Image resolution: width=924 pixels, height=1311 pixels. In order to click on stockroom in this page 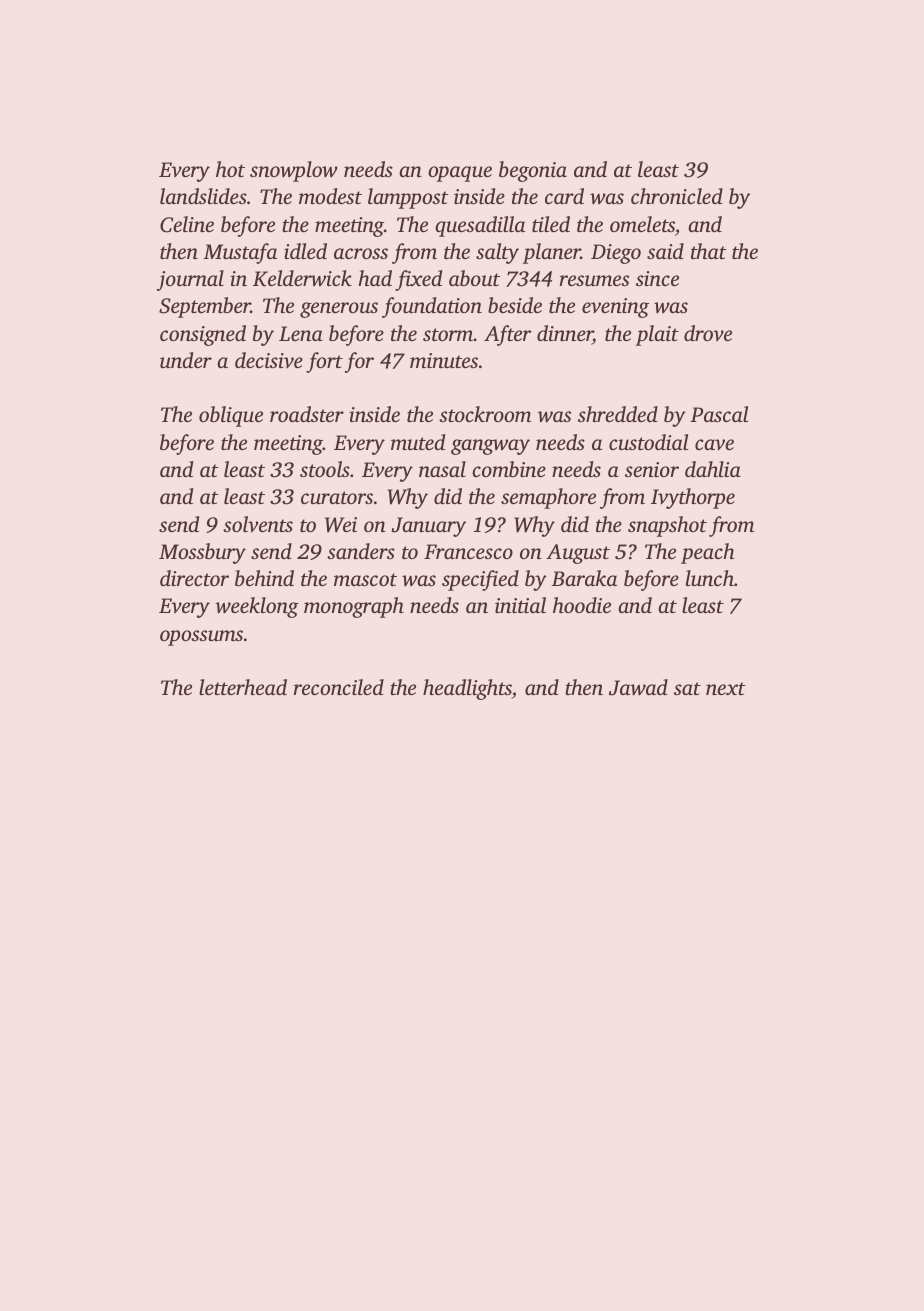, I will do `click(485, 414)`.
